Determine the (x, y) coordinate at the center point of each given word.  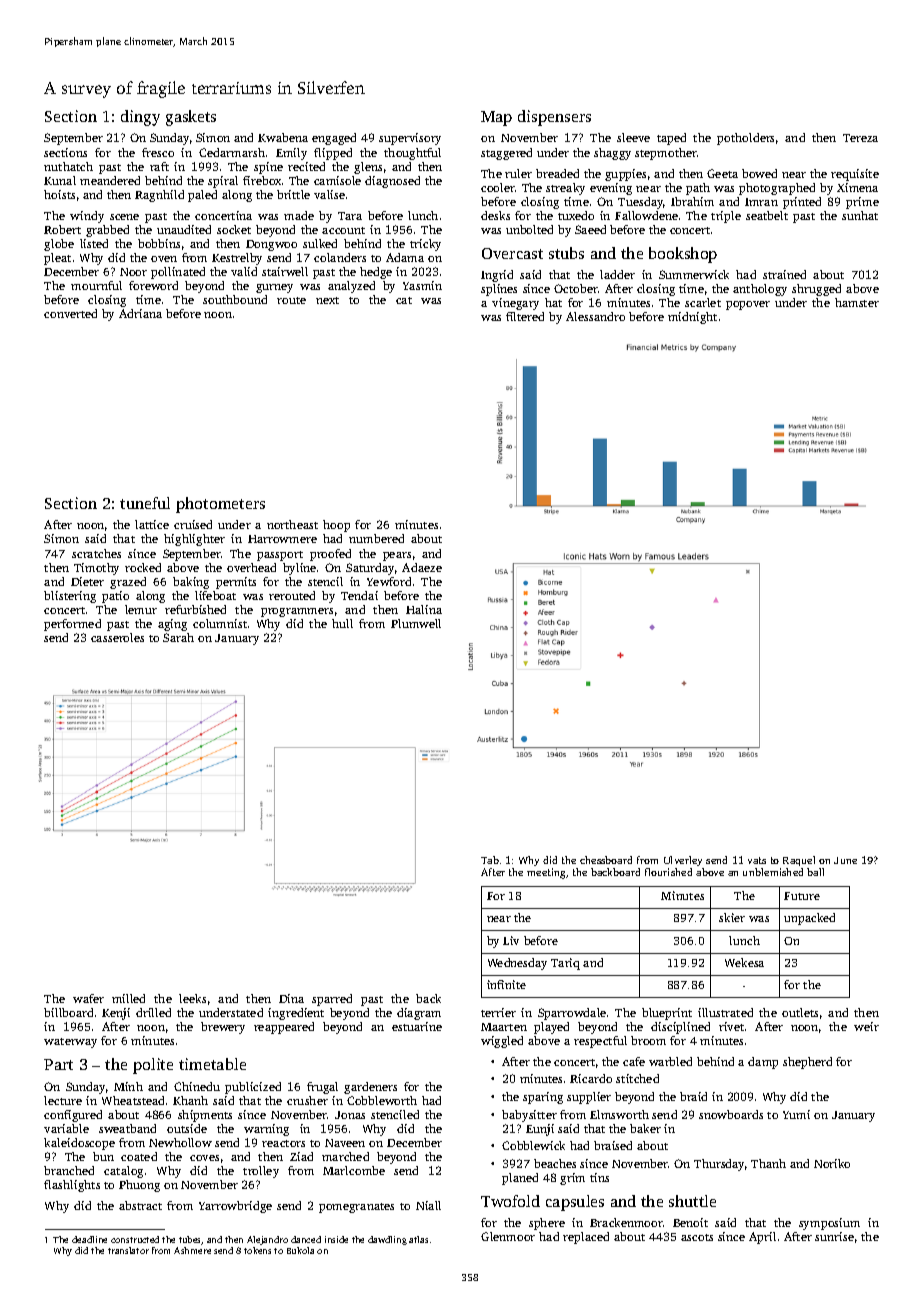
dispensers (554, 118)
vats (757, 860)
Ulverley (683, 861)
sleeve (633, 137)
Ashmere (192, 1250)
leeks (192, 998)
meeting (546, 873)
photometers (220, 505)
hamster (857, 302)
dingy (140, 118)
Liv (511, 940)
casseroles (117, 637)
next (327, 300)
